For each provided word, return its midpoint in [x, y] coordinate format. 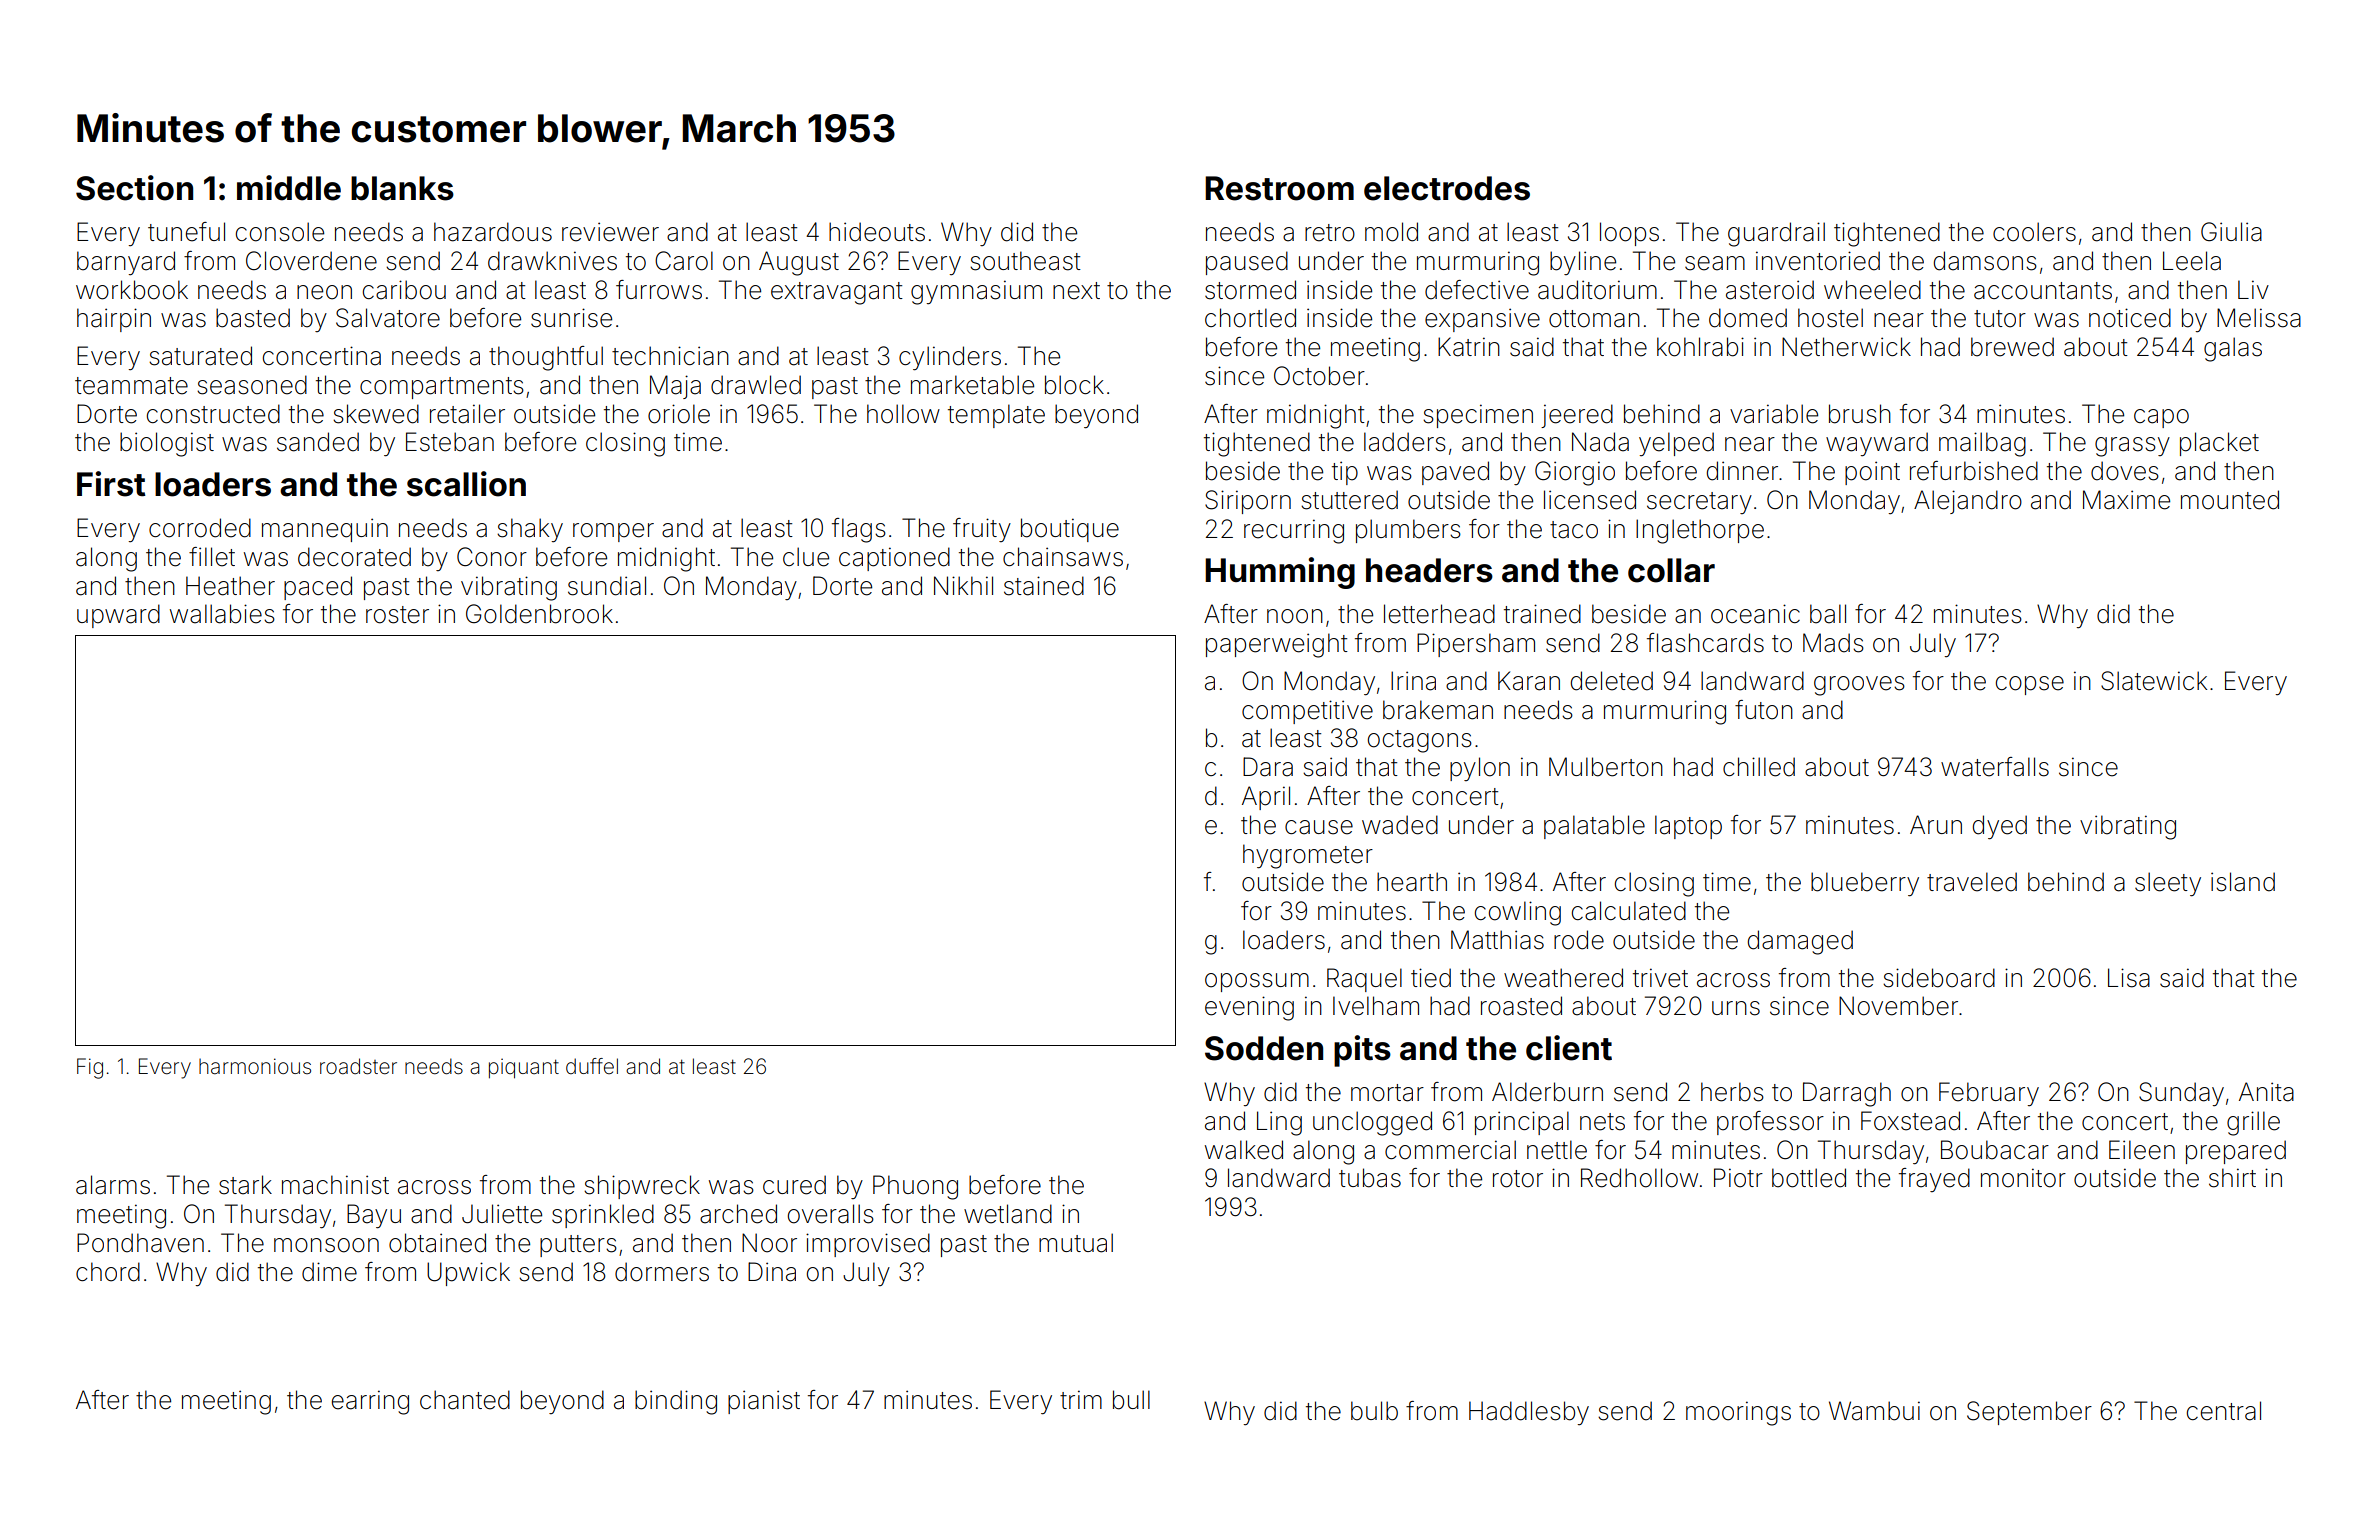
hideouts [877, 232]
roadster [358, 1066]
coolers [2034, 232]
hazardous [493, 232]
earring [370, 1402]
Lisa [2129, 978]
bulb [1374, 1411]
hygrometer [1308, 856]
